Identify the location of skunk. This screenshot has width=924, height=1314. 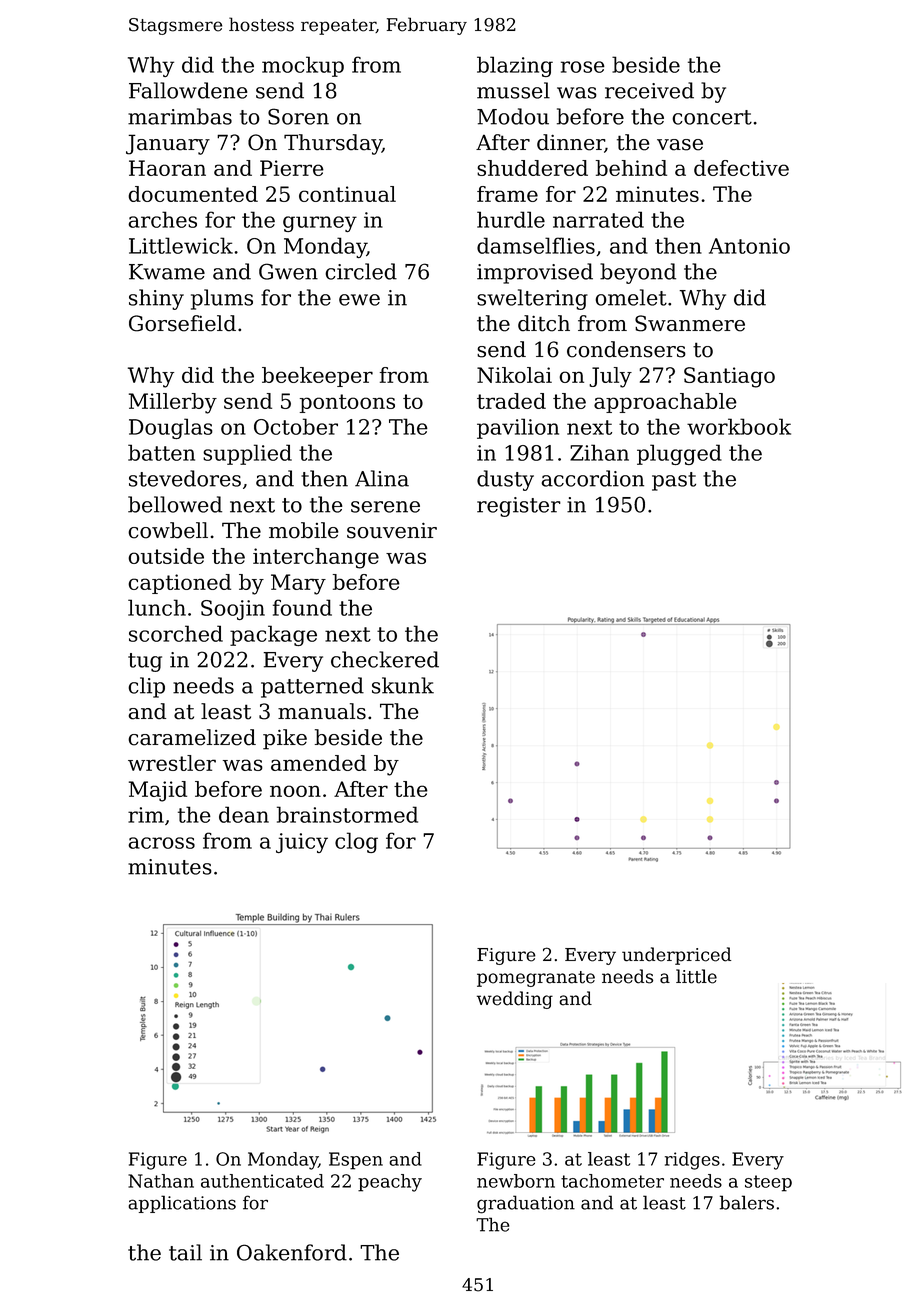
(403, 685).
